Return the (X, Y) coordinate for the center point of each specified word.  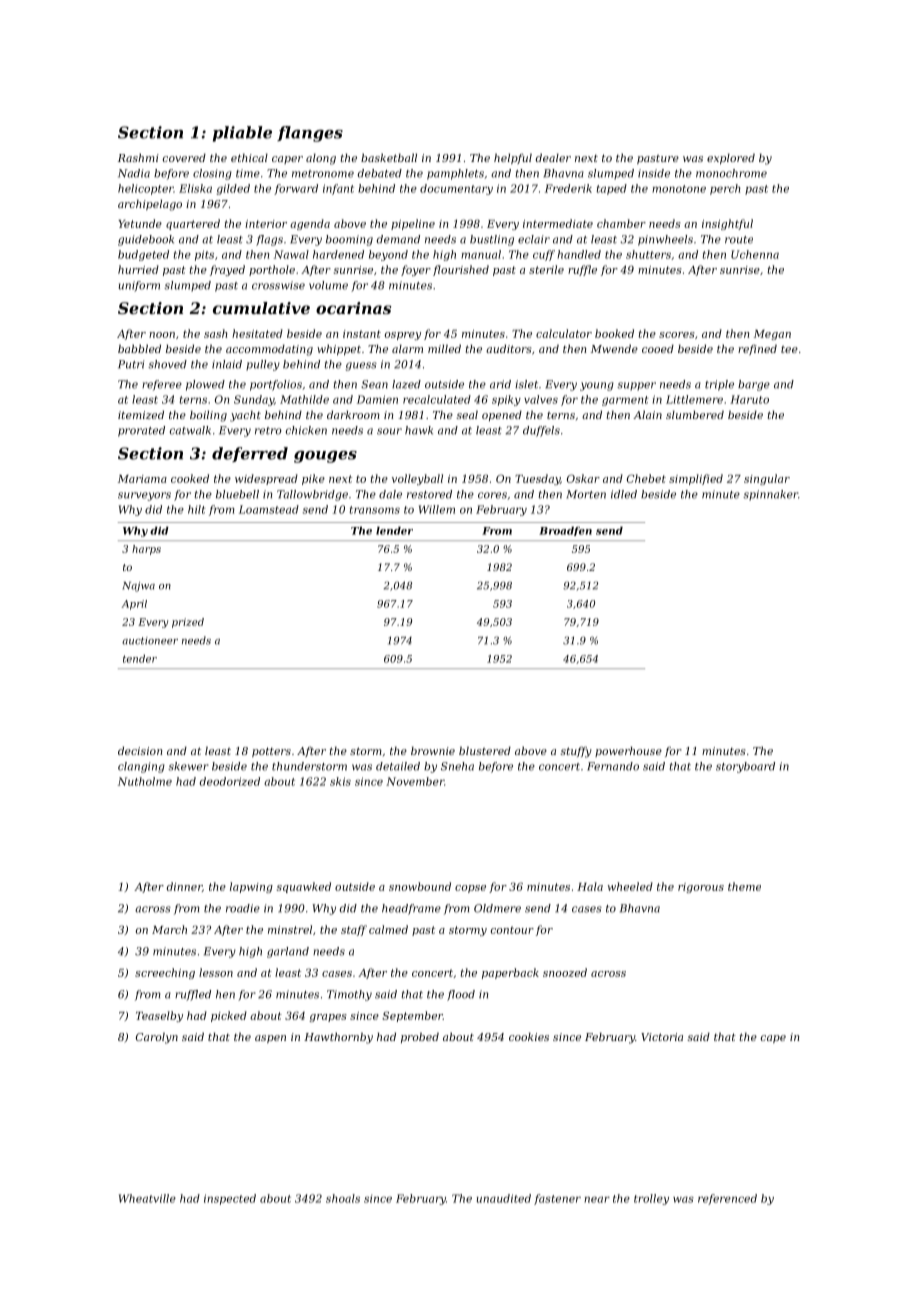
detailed (398, 766)
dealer (553, 157)
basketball (389, 157)
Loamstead (269, 509)
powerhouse (628, 751)
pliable (242, 134)
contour (512, 930)
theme (744, 886)
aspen (270, 1039)
